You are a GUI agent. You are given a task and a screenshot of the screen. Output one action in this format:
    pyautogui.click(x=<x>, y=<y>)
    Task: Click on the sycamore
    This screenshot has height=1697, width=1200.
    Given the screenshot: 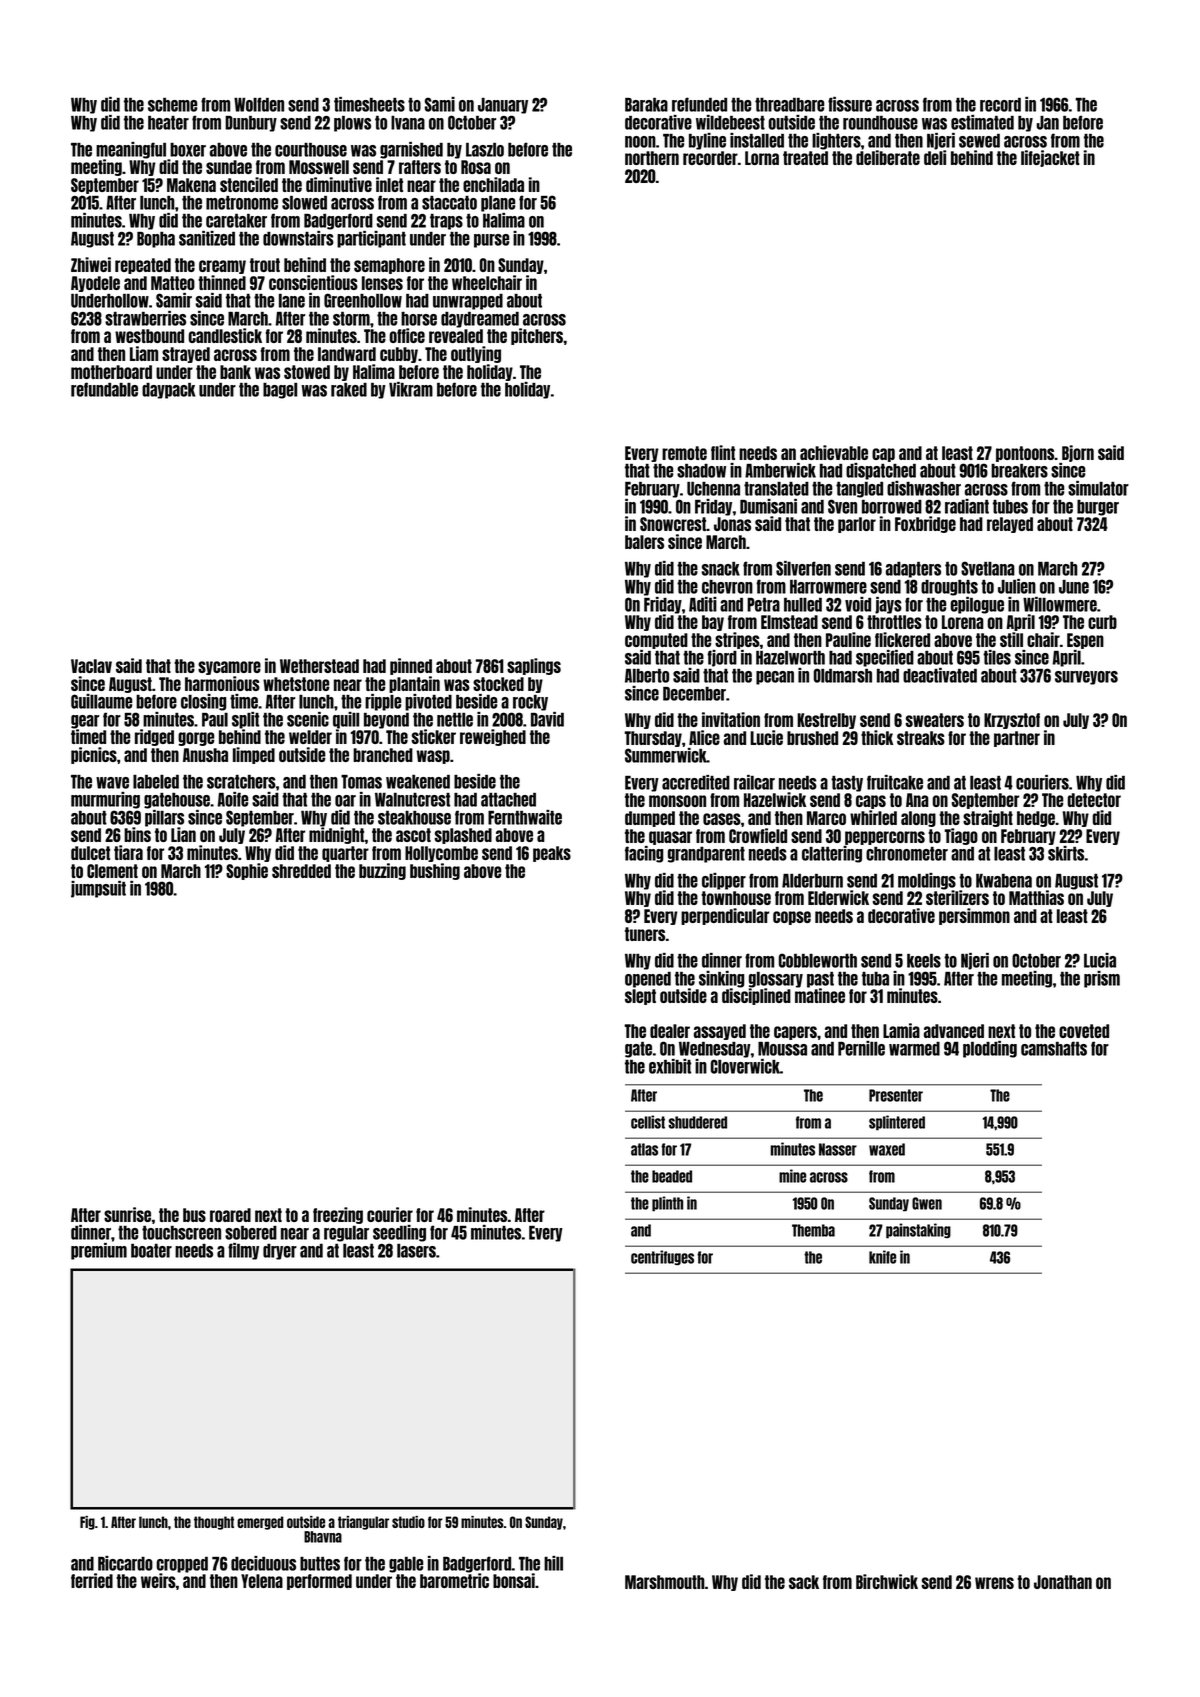 What is the action you would take?
    pyautogui.click(x=229, y=668)
